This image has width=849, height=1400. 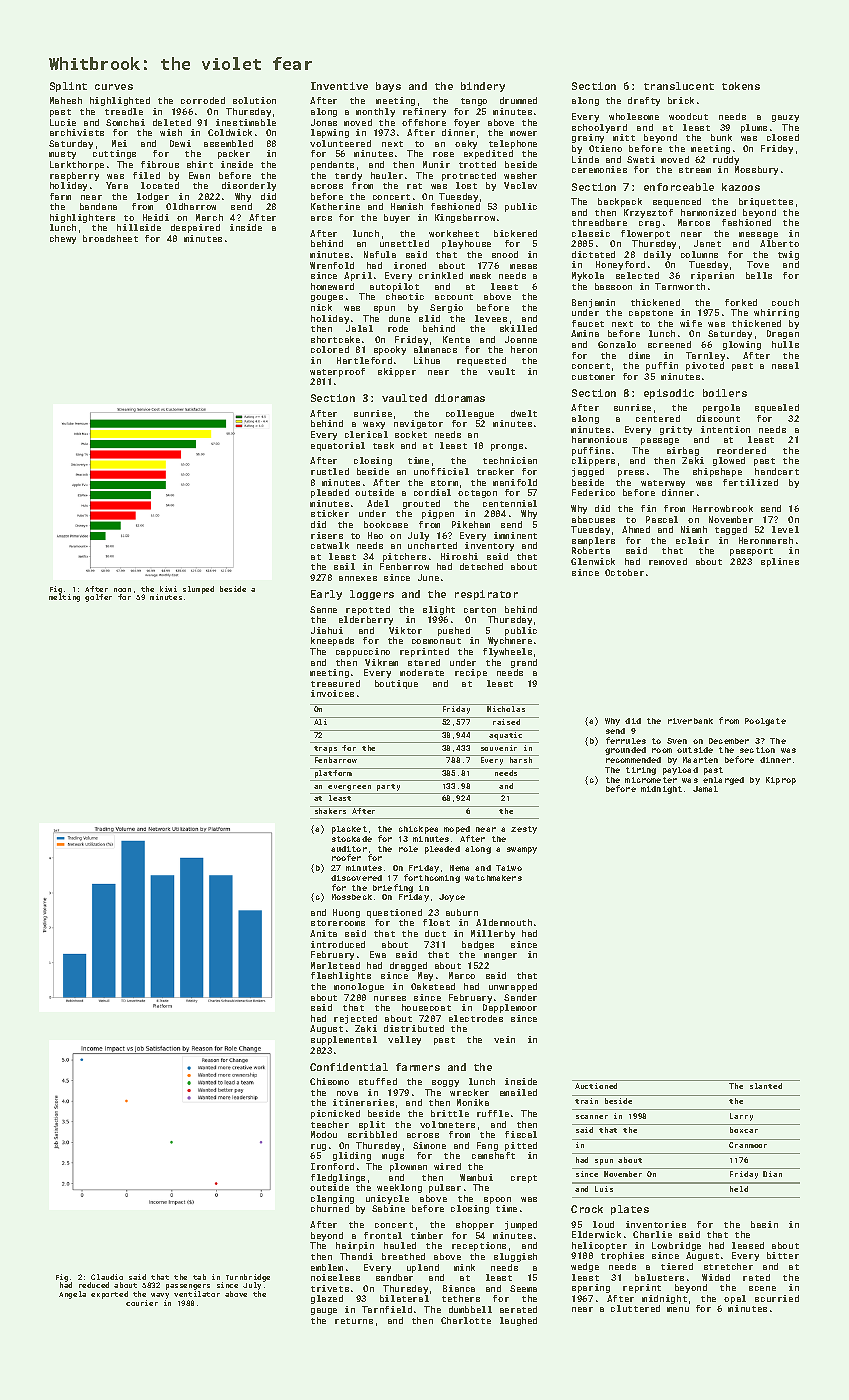 What do you see at coordinates (199, 1277) in the image?
I see `tab` at bounding box center [199, 1277].
